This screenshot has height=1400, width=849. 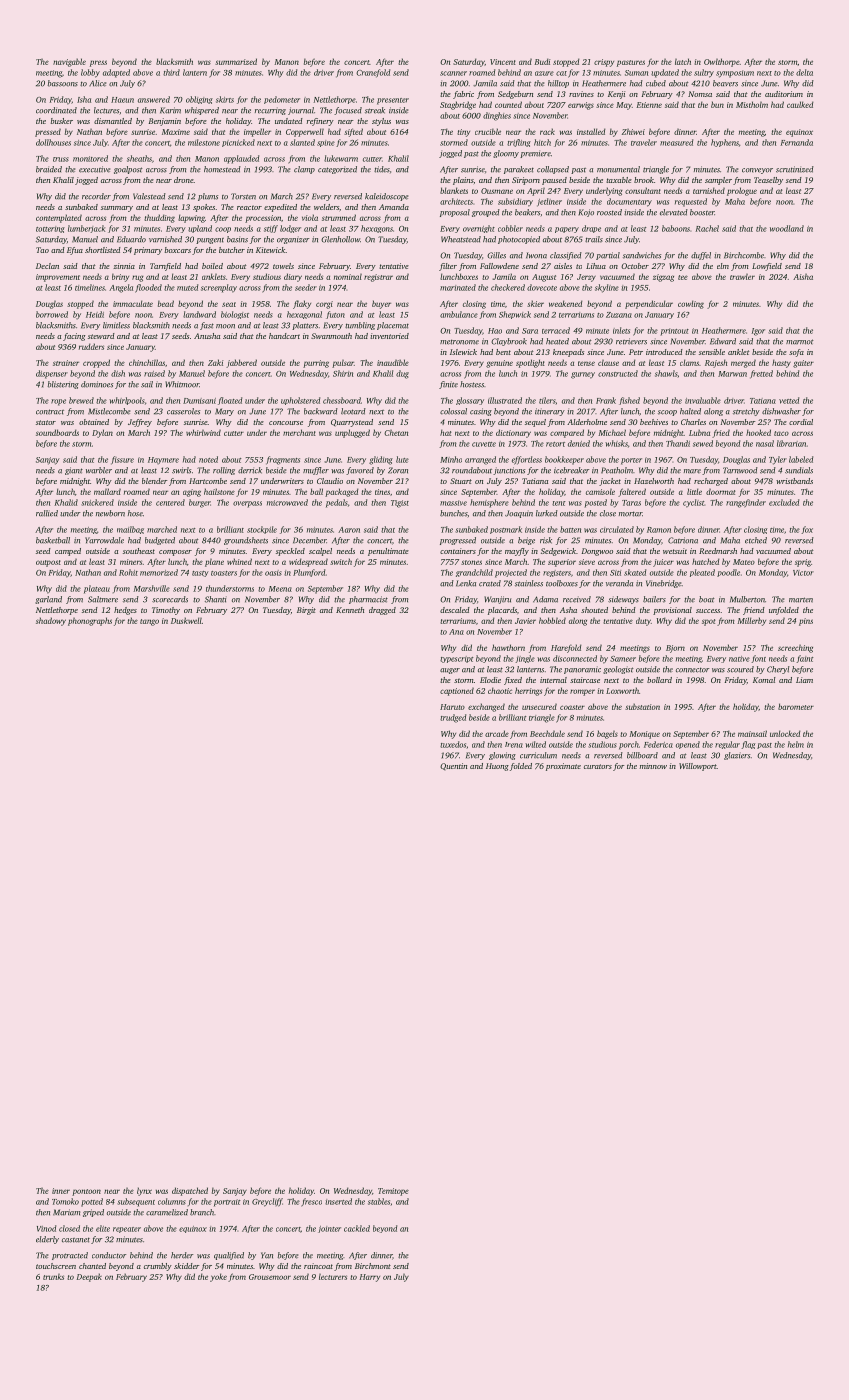 I want to click on flag, so click(x=748, y=745).
